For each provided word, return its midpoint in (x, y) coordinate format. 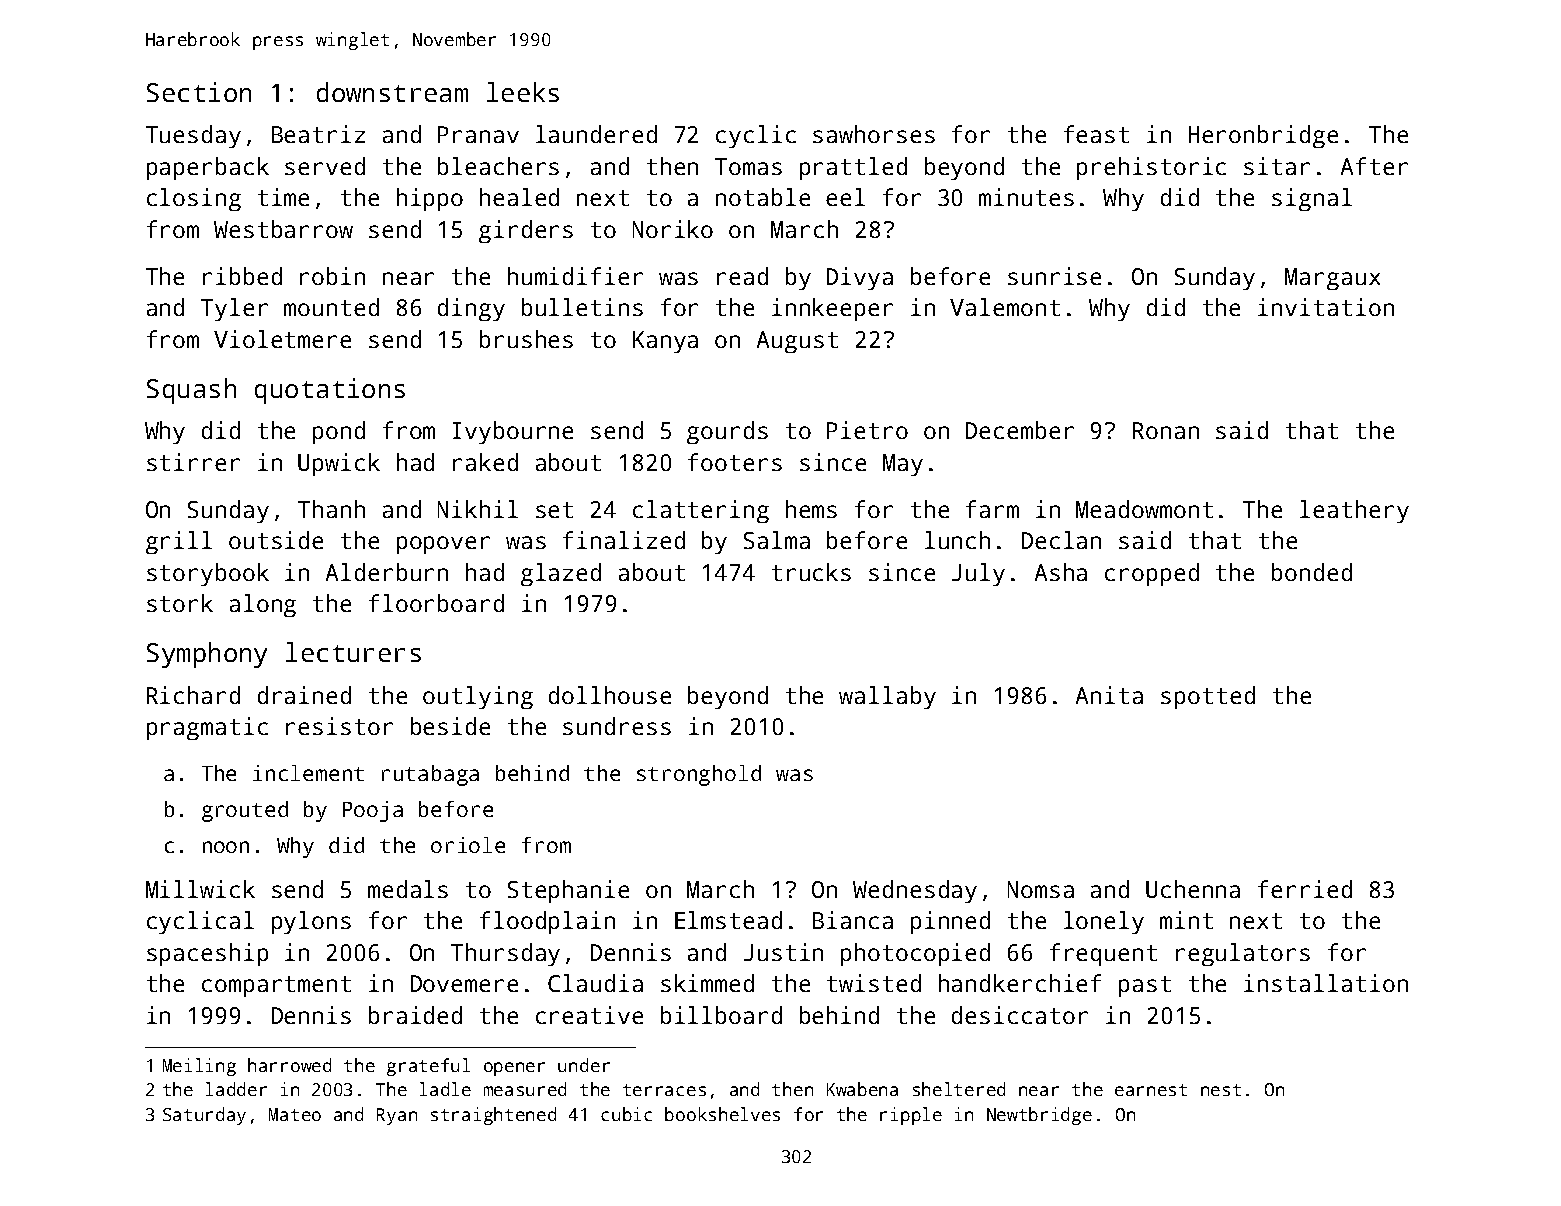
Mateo (295, 1114)
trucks (811, 572)
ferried (1305, 889)
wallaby (887, 697)
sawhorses (874, 134)
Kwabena (862, 1089)
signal (1312, 199)
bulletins (582, 307)
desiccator (1020, 1015)
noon (226, 847)
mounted (331, 307)
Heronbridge (1263, 136)
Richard (193, 695)
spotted (1208, 697)
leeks (523, 92)
